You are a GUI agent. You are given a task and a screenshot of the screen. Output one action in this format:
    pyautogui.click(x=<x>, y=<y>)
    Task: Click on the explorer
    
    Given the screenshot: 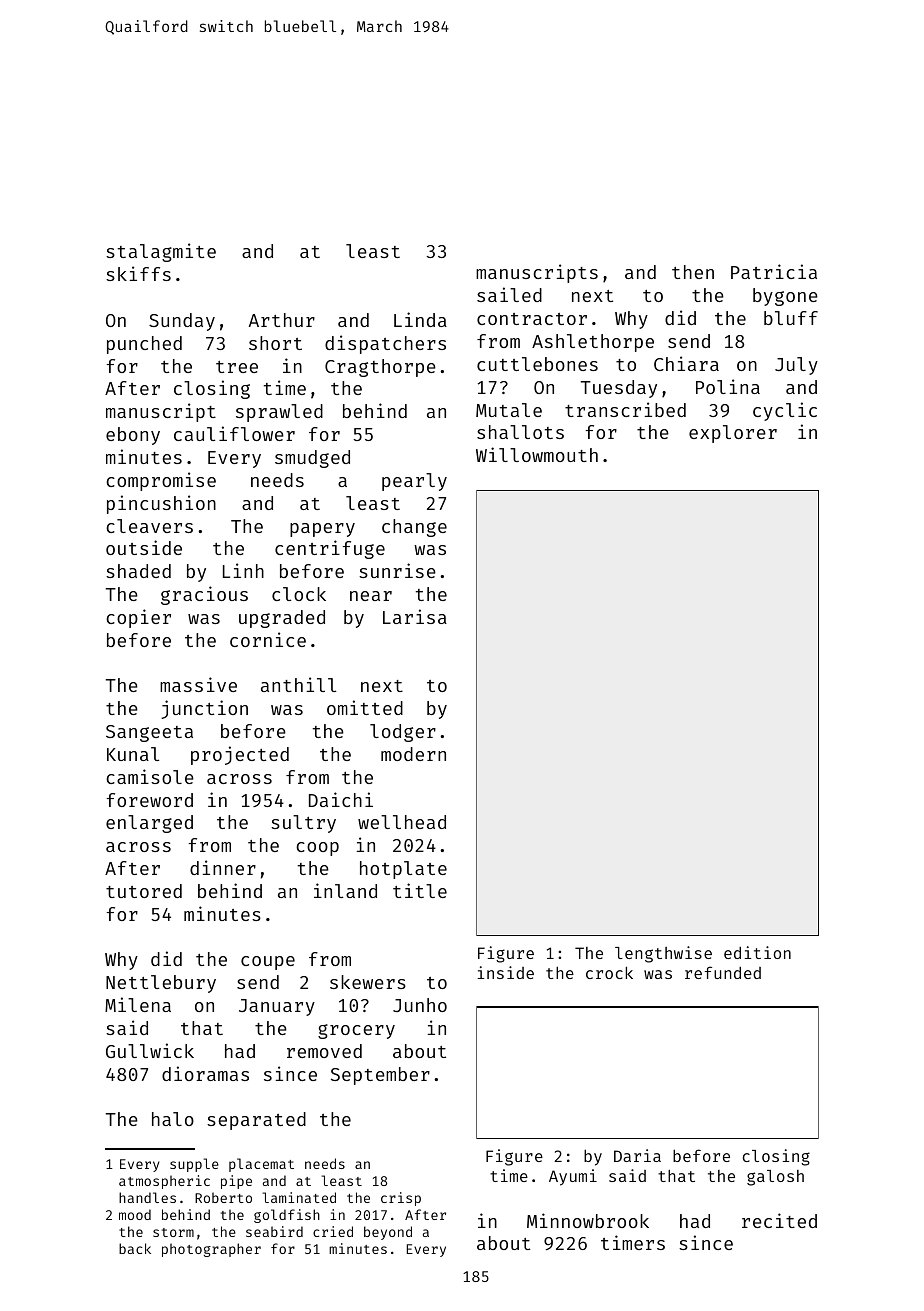 What is the action you would take?
    pyautogui.click(x=733, y=434)
